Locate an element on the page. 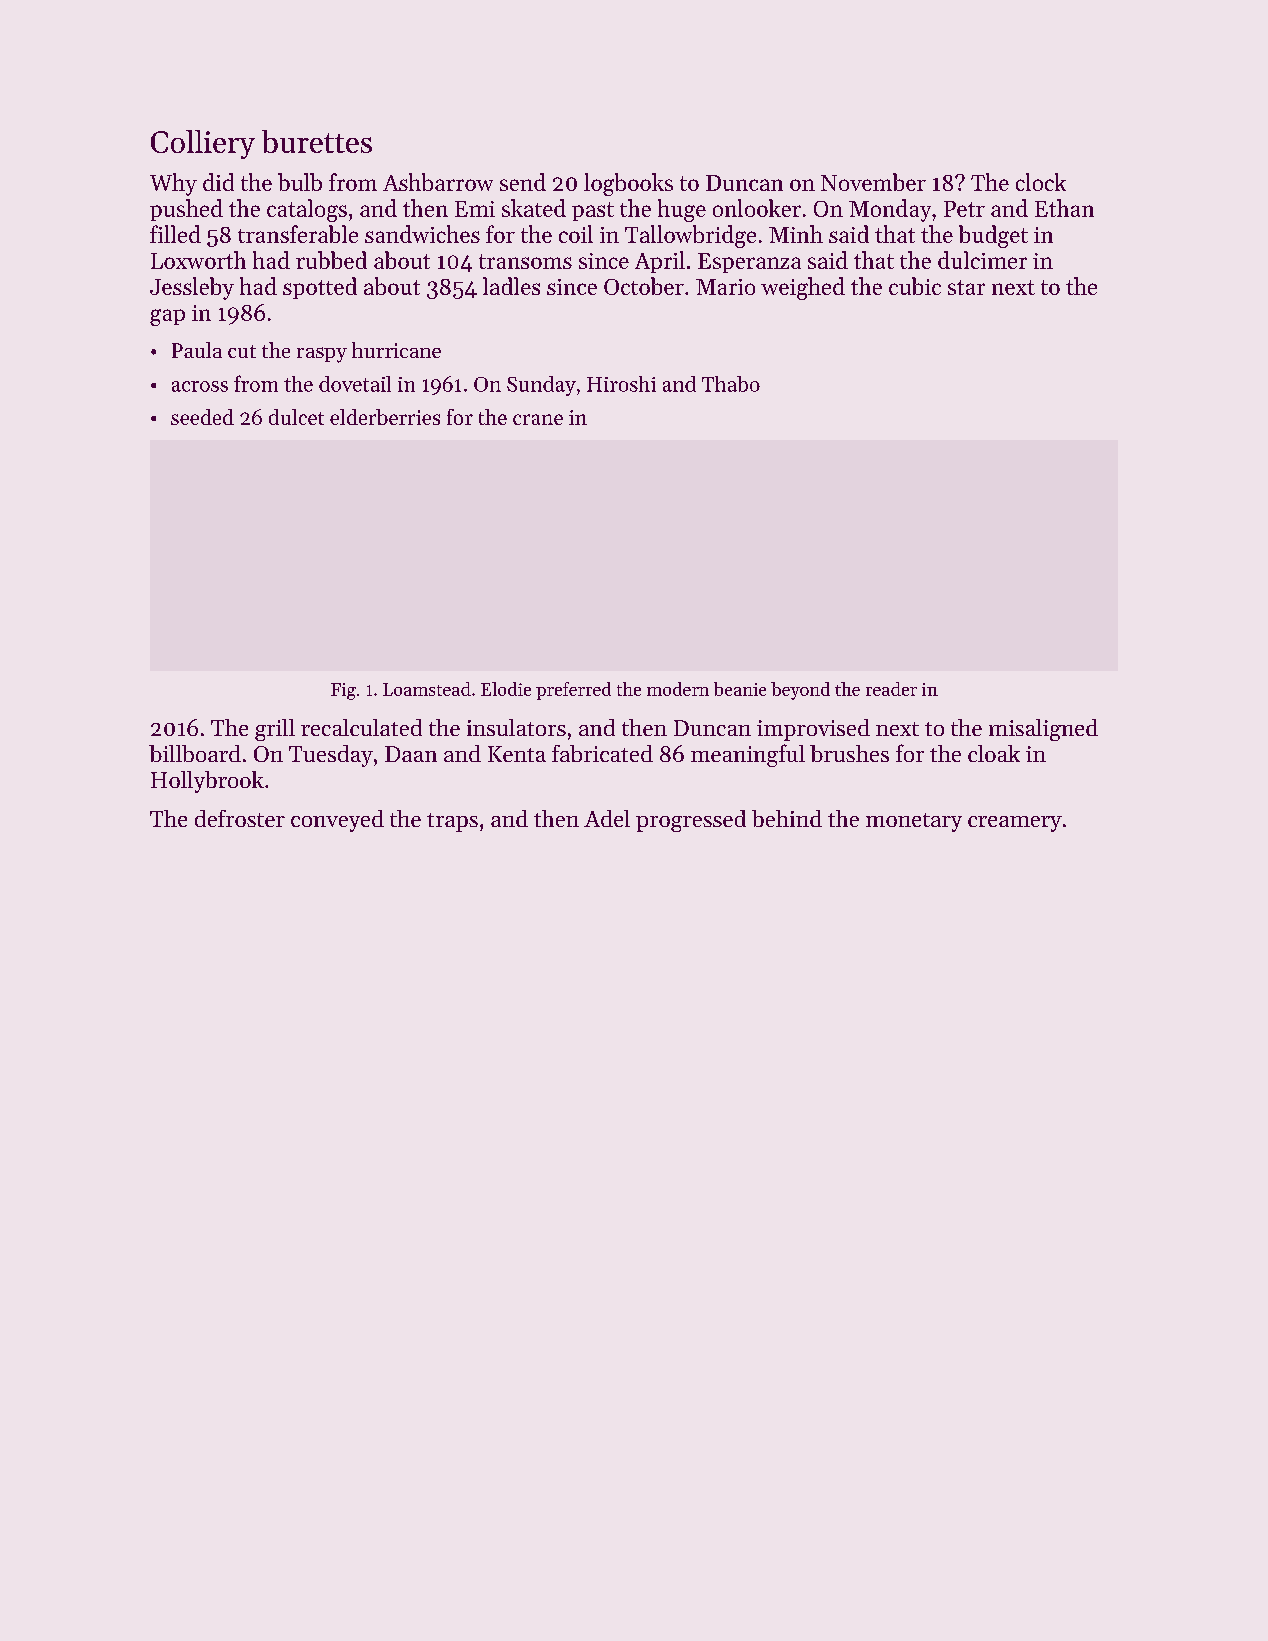 The height and width of the image is (1641, 1268). elderberries is located at coordinates (385, 417).
